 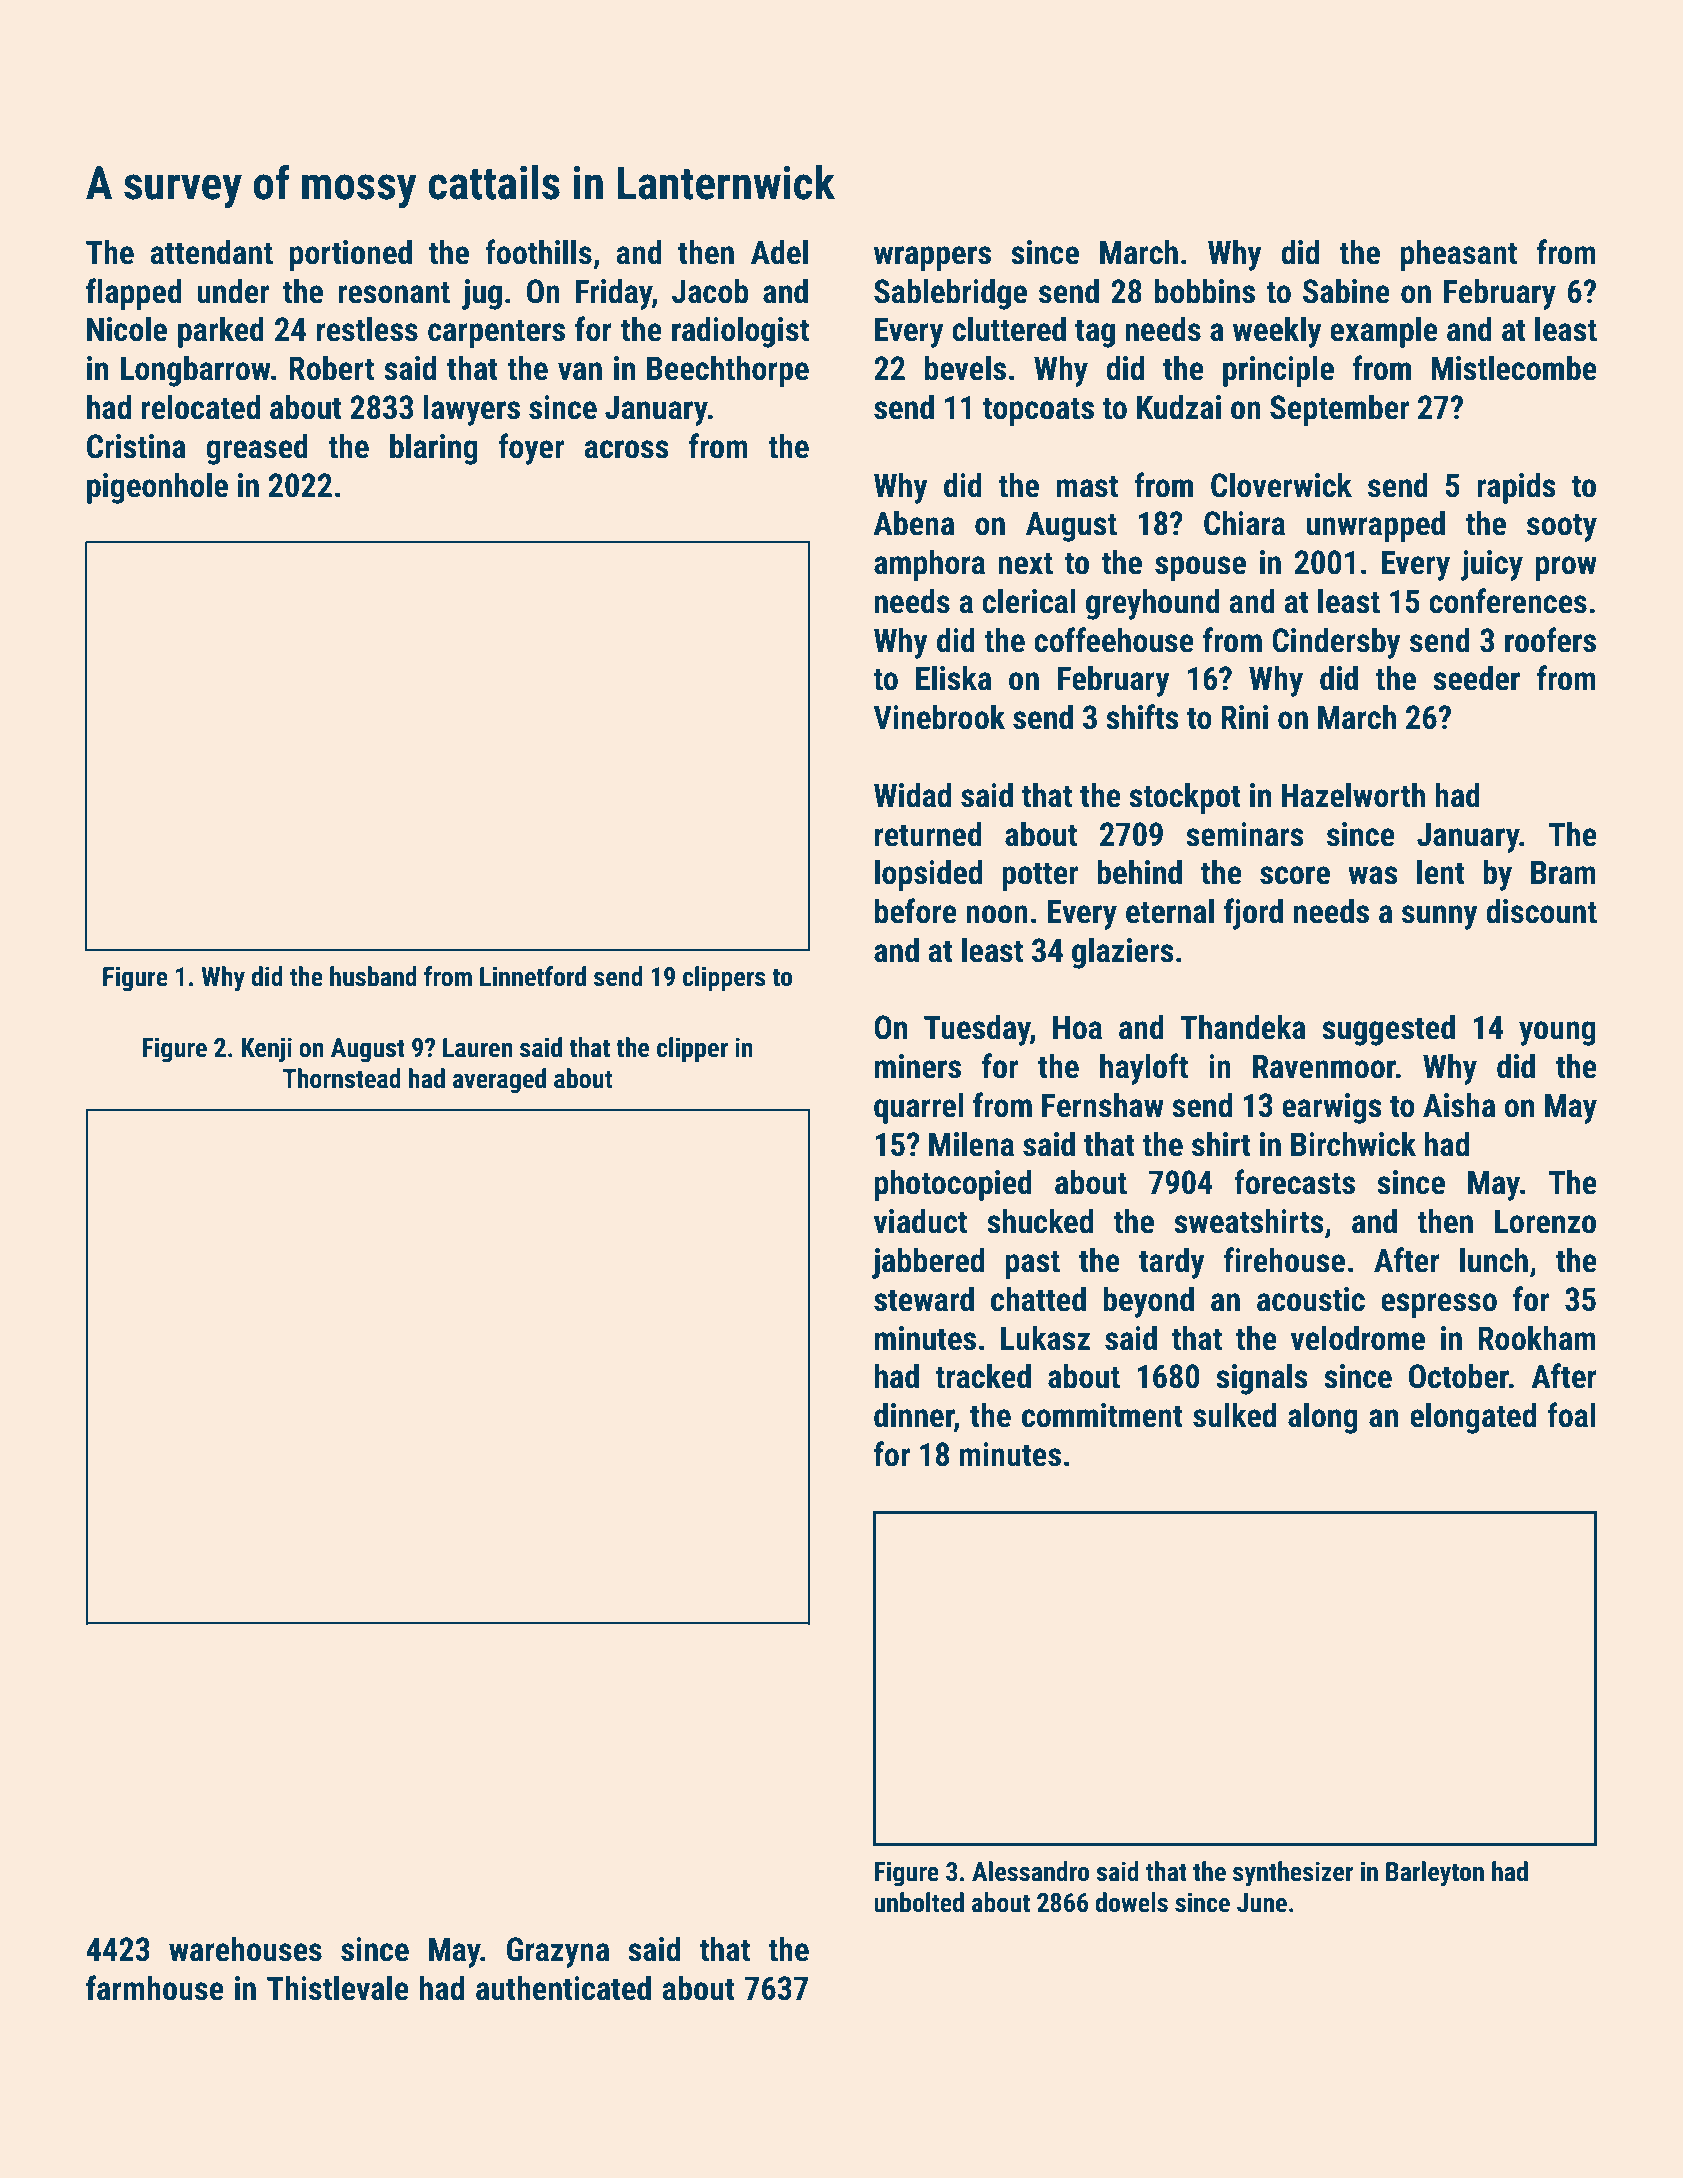 I want to click on Alessandro, so click(x=1030, y=1871).
